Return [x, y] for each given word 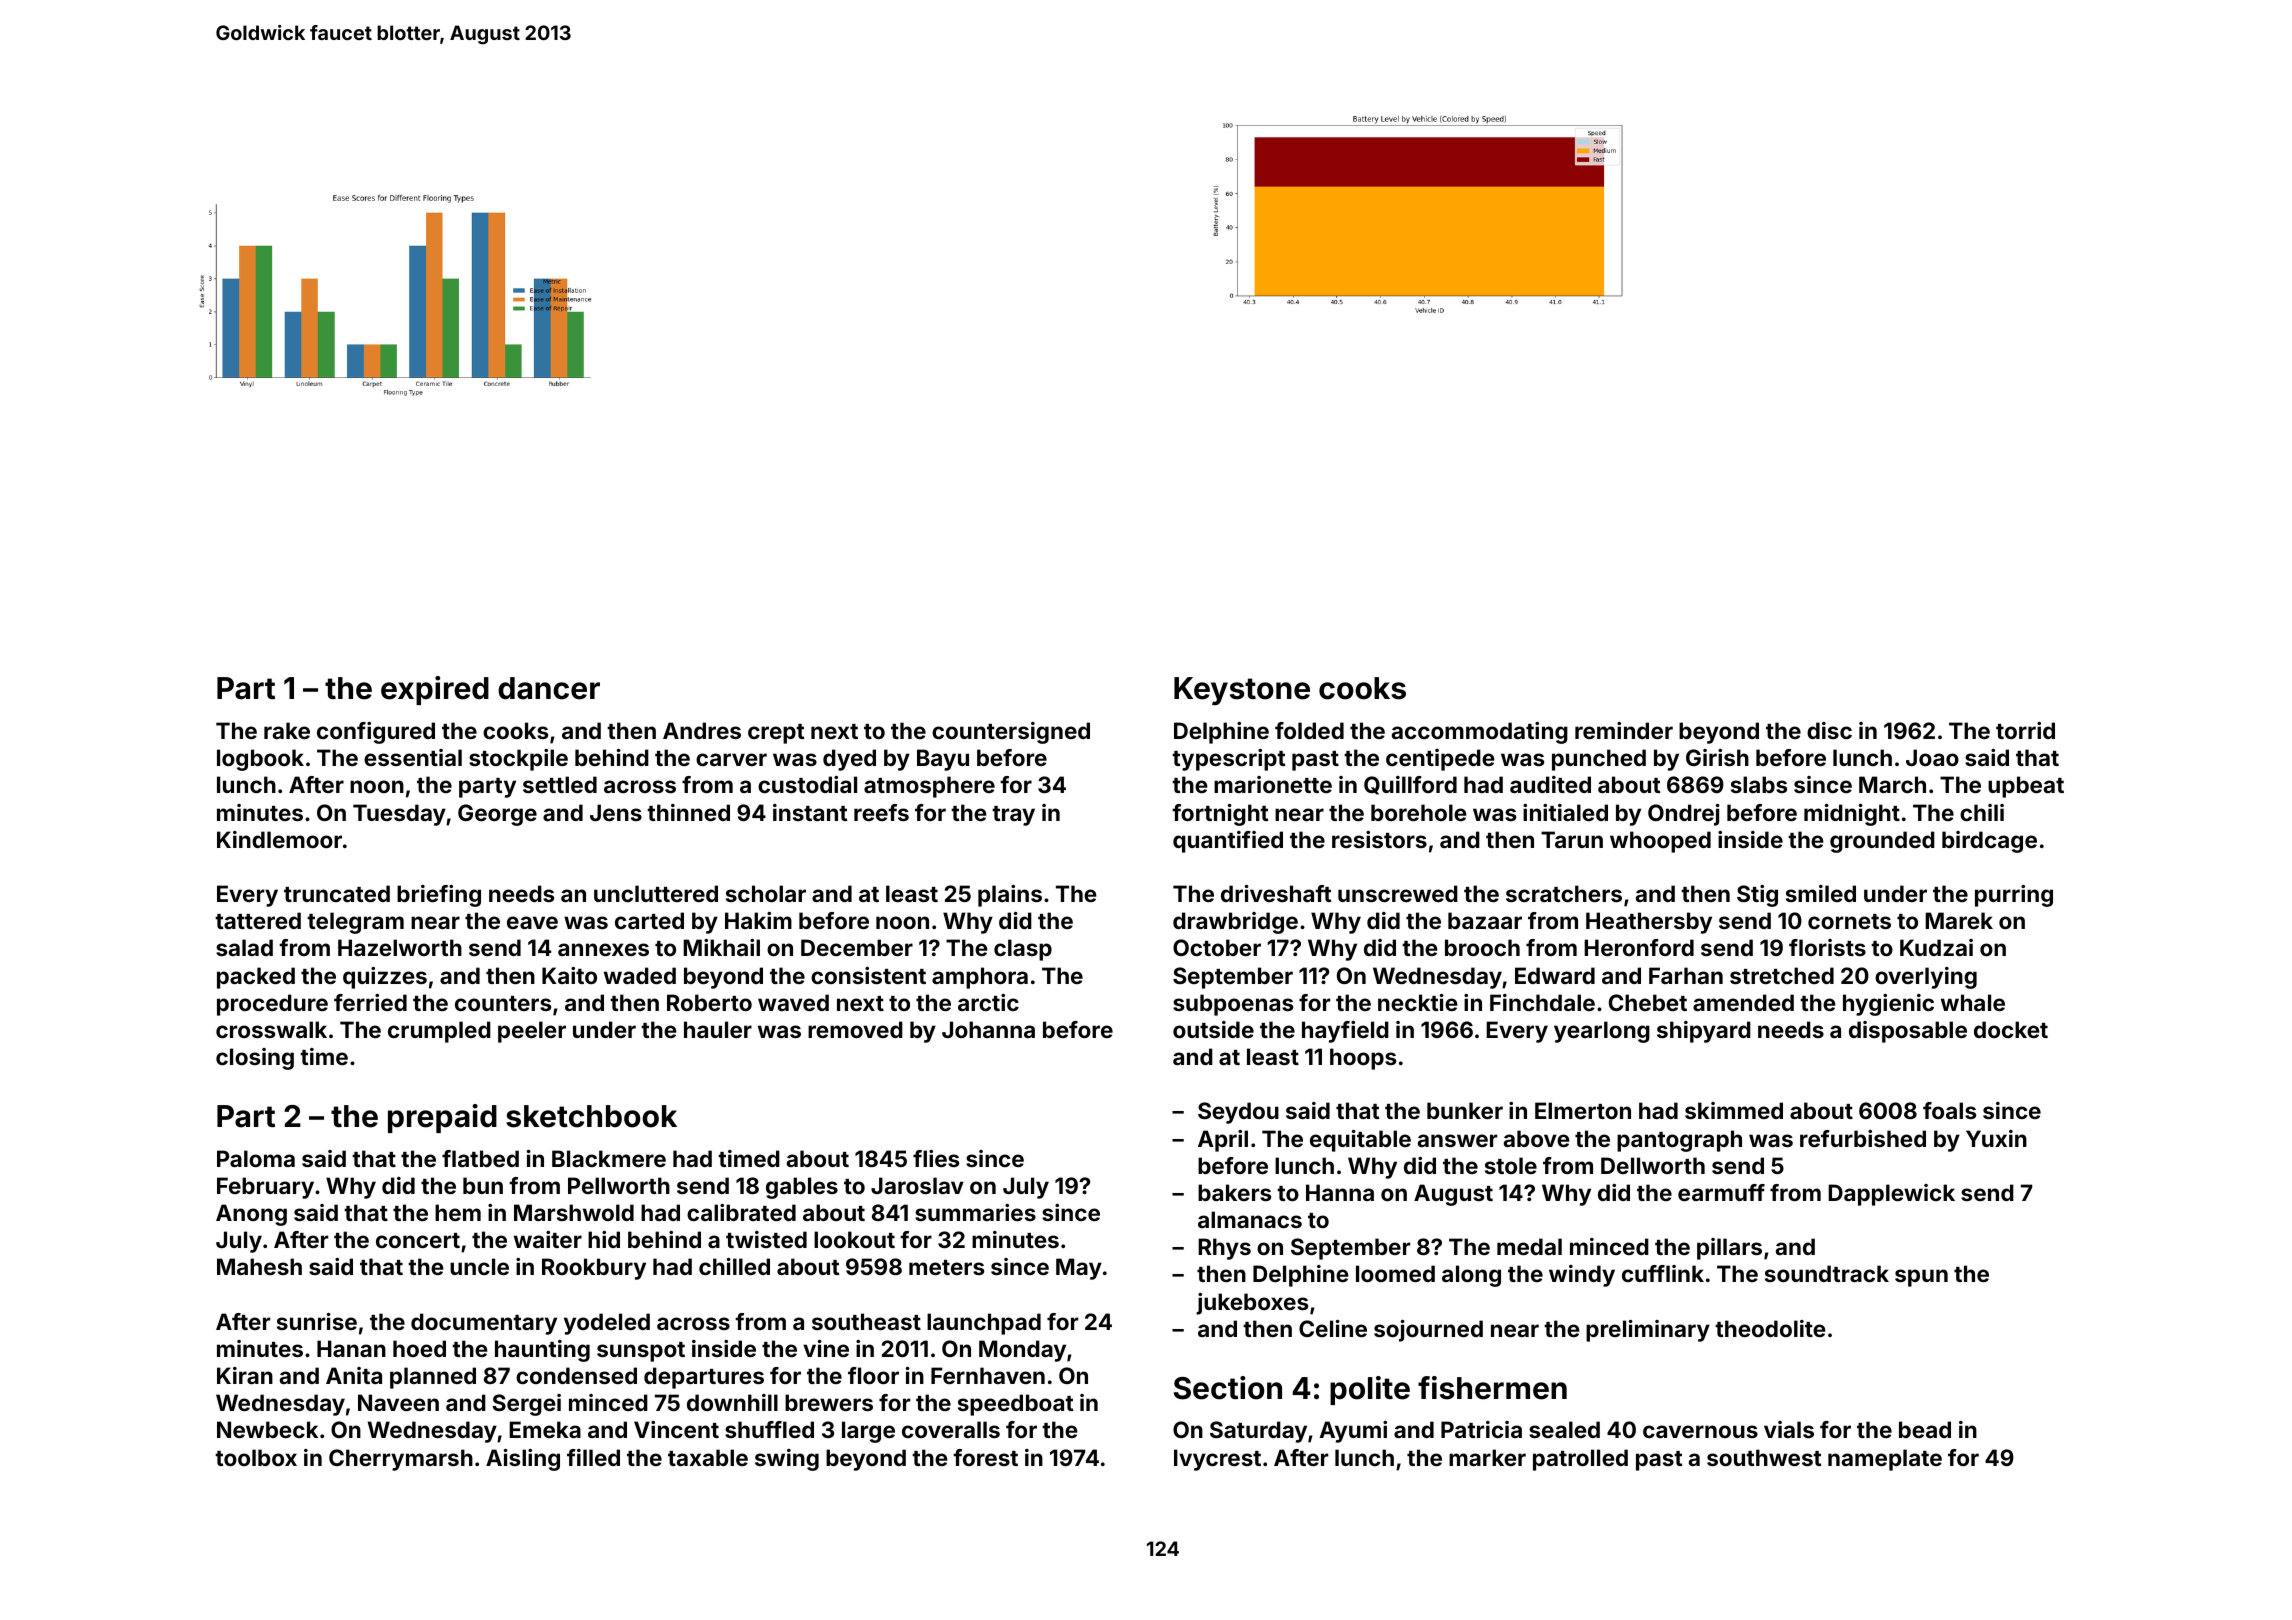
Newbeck [267, 1429]
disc [1829, 730]
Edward [1555, 975]
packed [256, 978]
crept [776, 734]
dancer [549, 688]
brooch [1482, 947]
